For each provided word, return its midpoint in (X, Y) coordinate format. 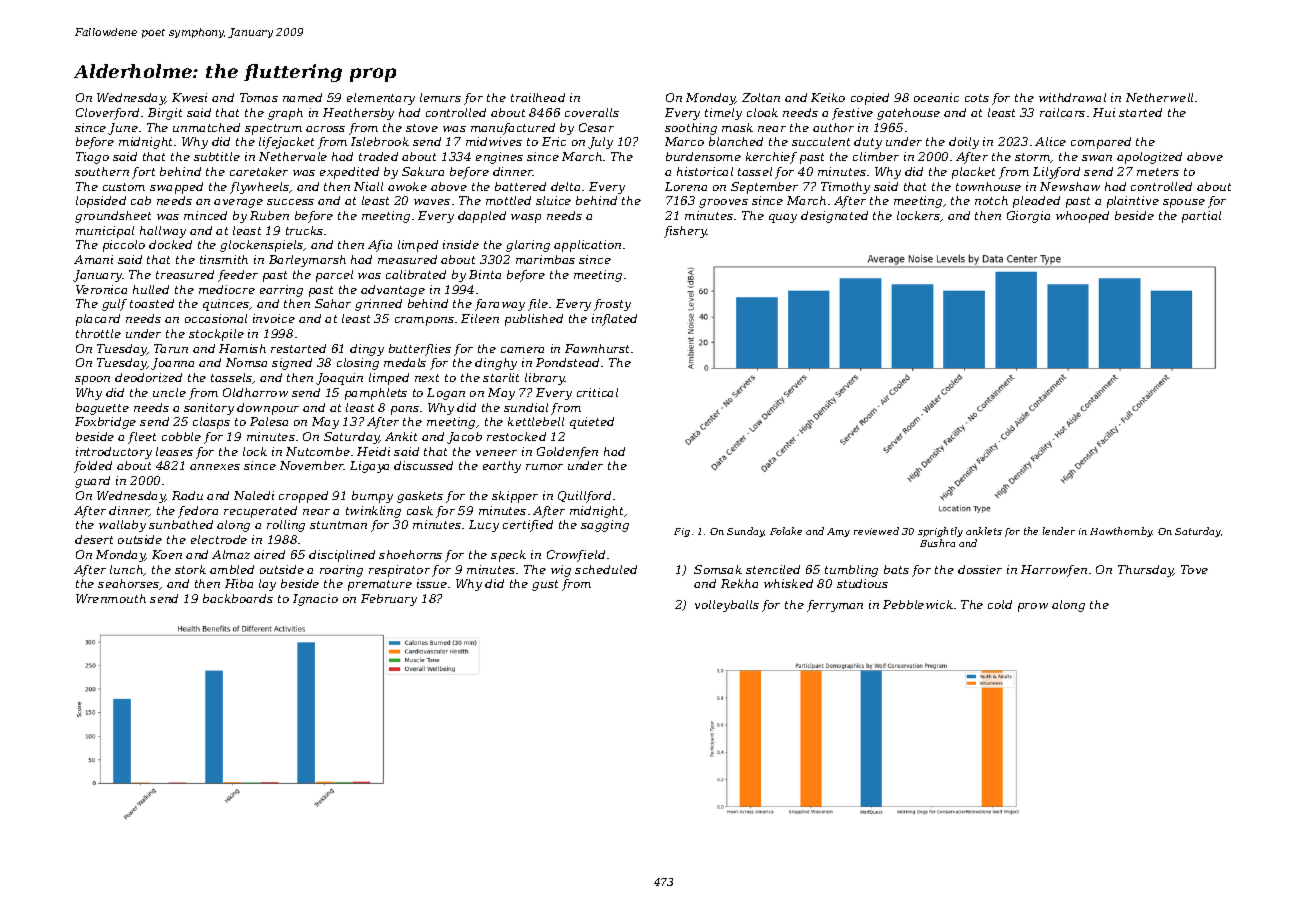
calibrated (416, 274)
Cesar (596, 127)
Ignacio (315, 600)
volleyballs (727, 606)
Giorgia (1028, 217)
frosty (612, 305)
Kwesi (189, 97)
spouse (1184, 203)
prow (1033, 607)
